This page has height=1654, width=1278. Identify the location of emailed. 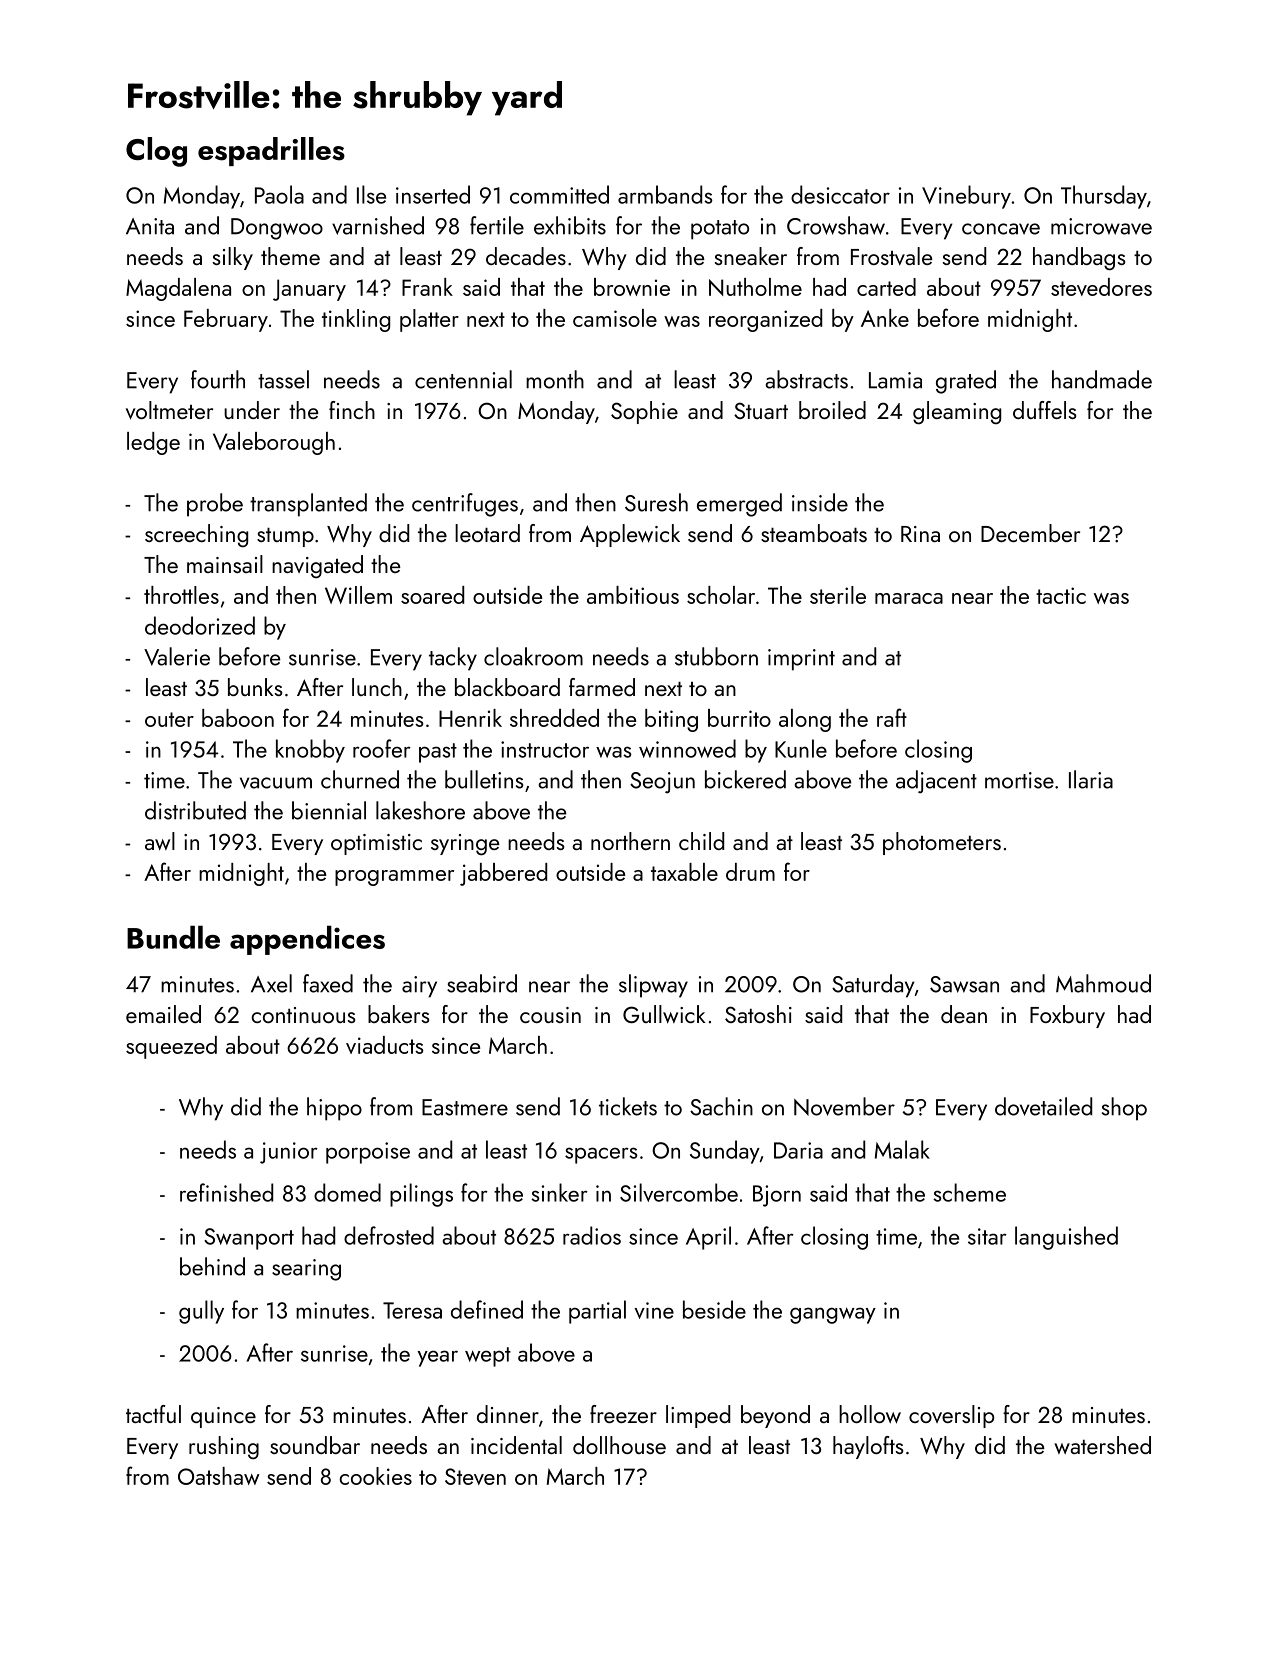
(163, 1014).
